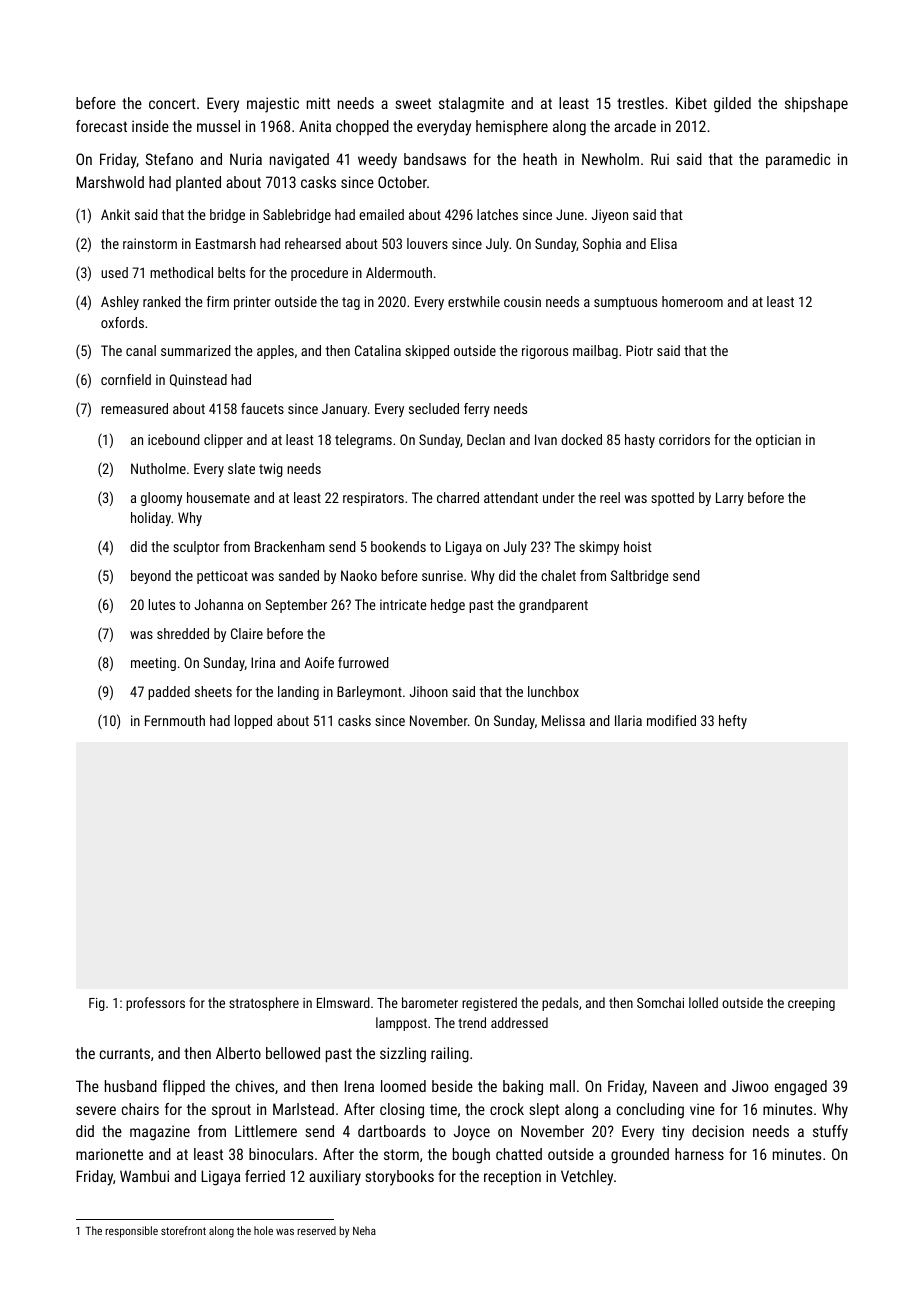  Describe the element at coordinates (134, 408) in the screenshot. I see `remeasured` at that location.
